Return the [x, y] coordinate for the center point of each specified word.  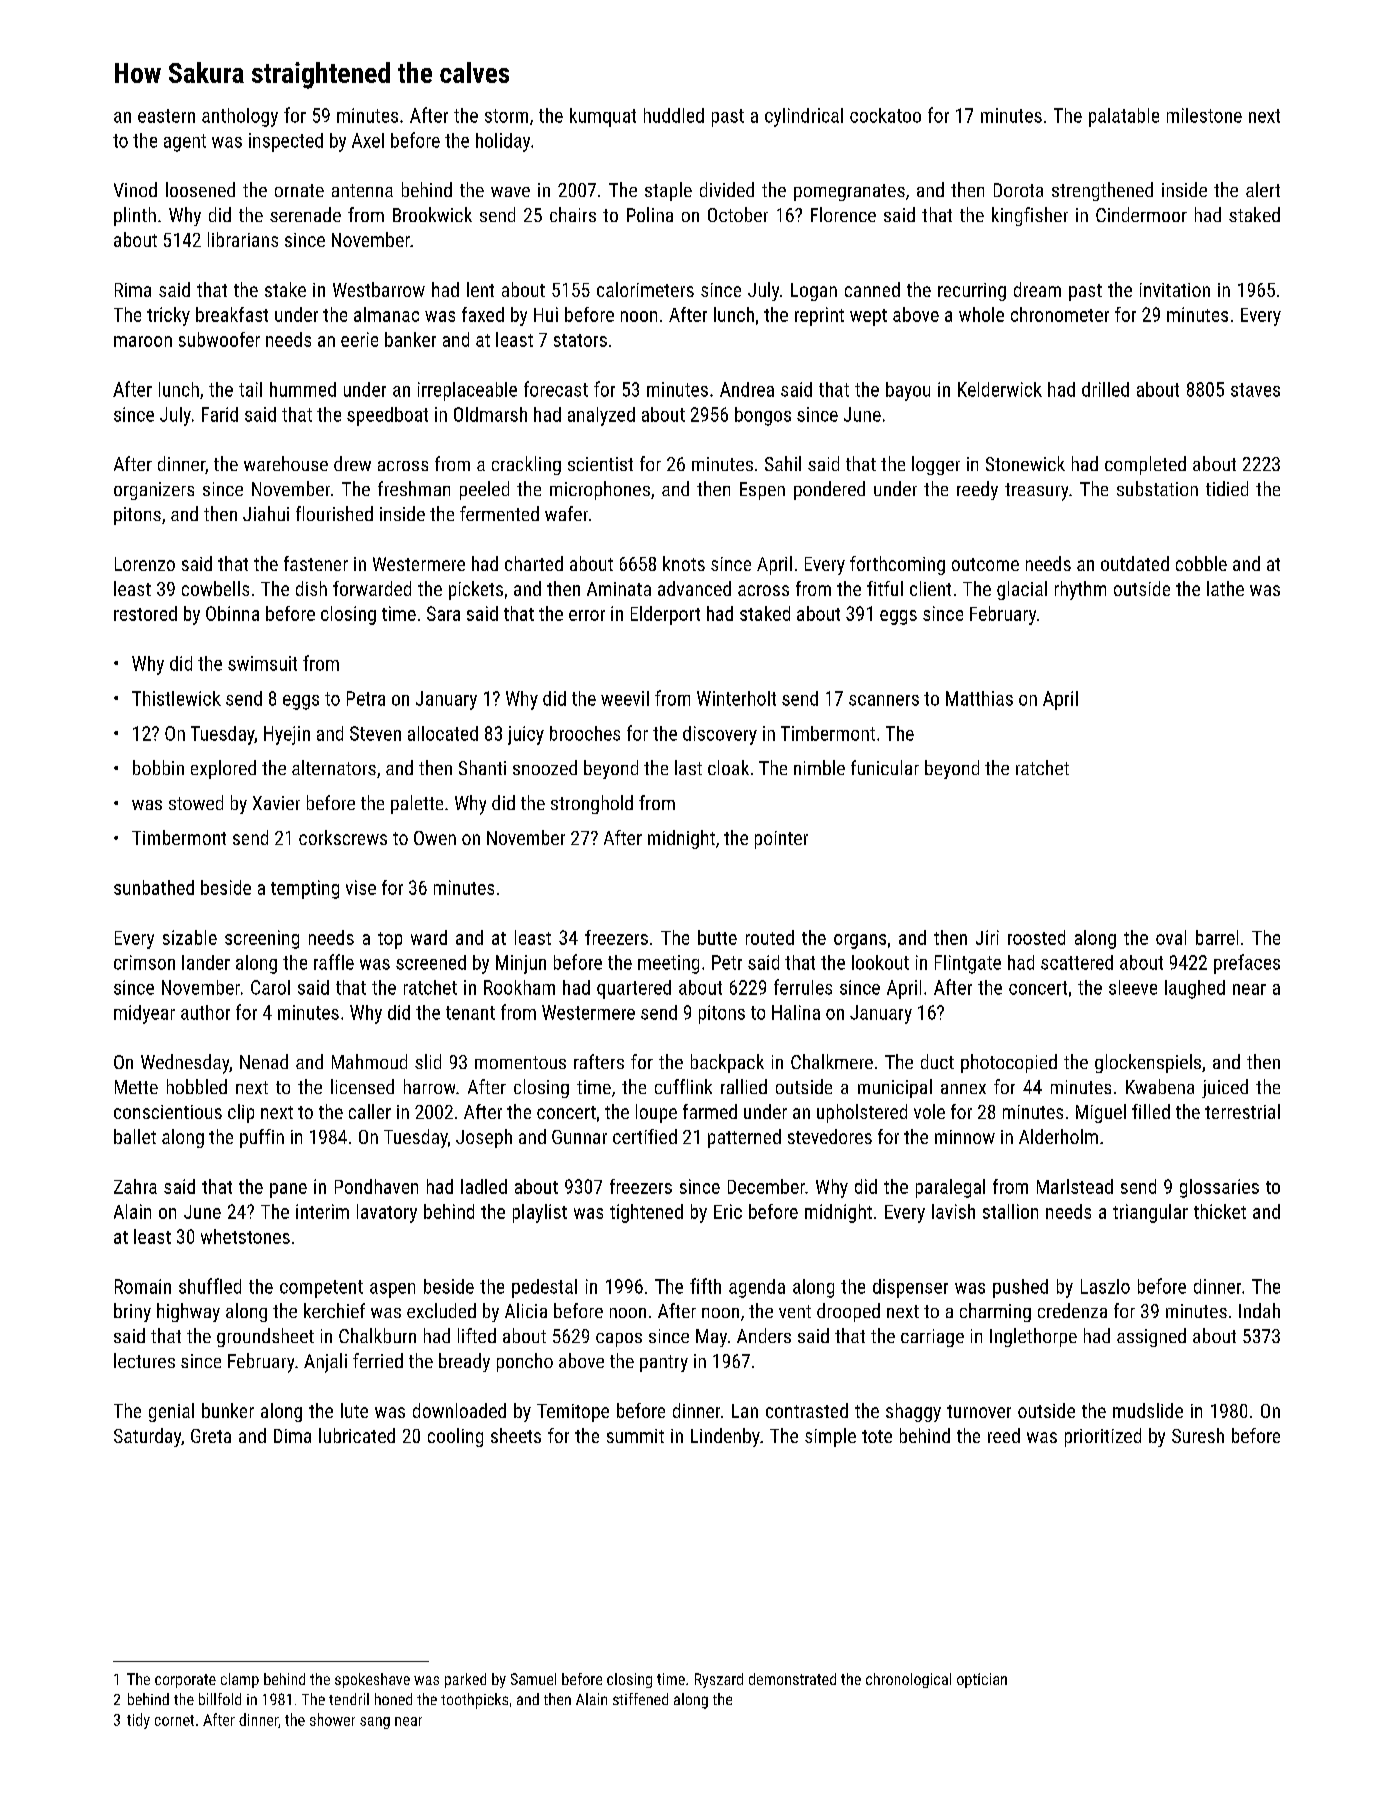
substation [1157, 488]
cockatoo [885, 115]
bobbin [158, 767]
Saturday [147, 1437]
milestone [1204, 115]
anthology [240, 117]
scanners [884, 700]
